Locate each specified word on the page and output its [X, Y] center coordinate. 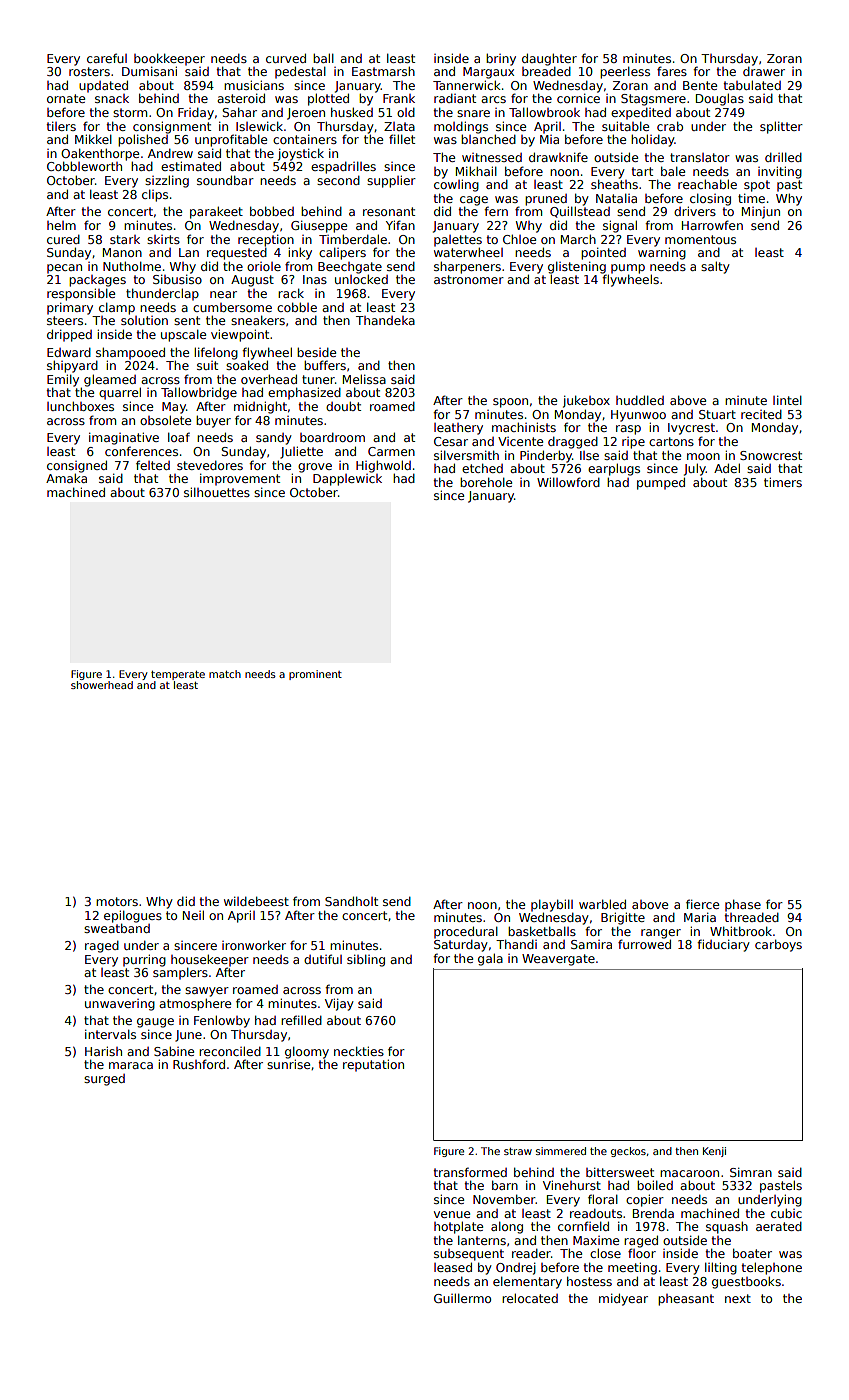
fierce [702, 904]
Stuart [717, 414]
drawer [764, 71]
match [225, 674]
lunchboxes [80, 406]
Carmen [391, 451]
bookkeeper [169, 59]
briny [501, 59]
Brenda [653, 1213]
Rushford [199, 1064]
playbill [552, 905]
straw [518, 1151]
